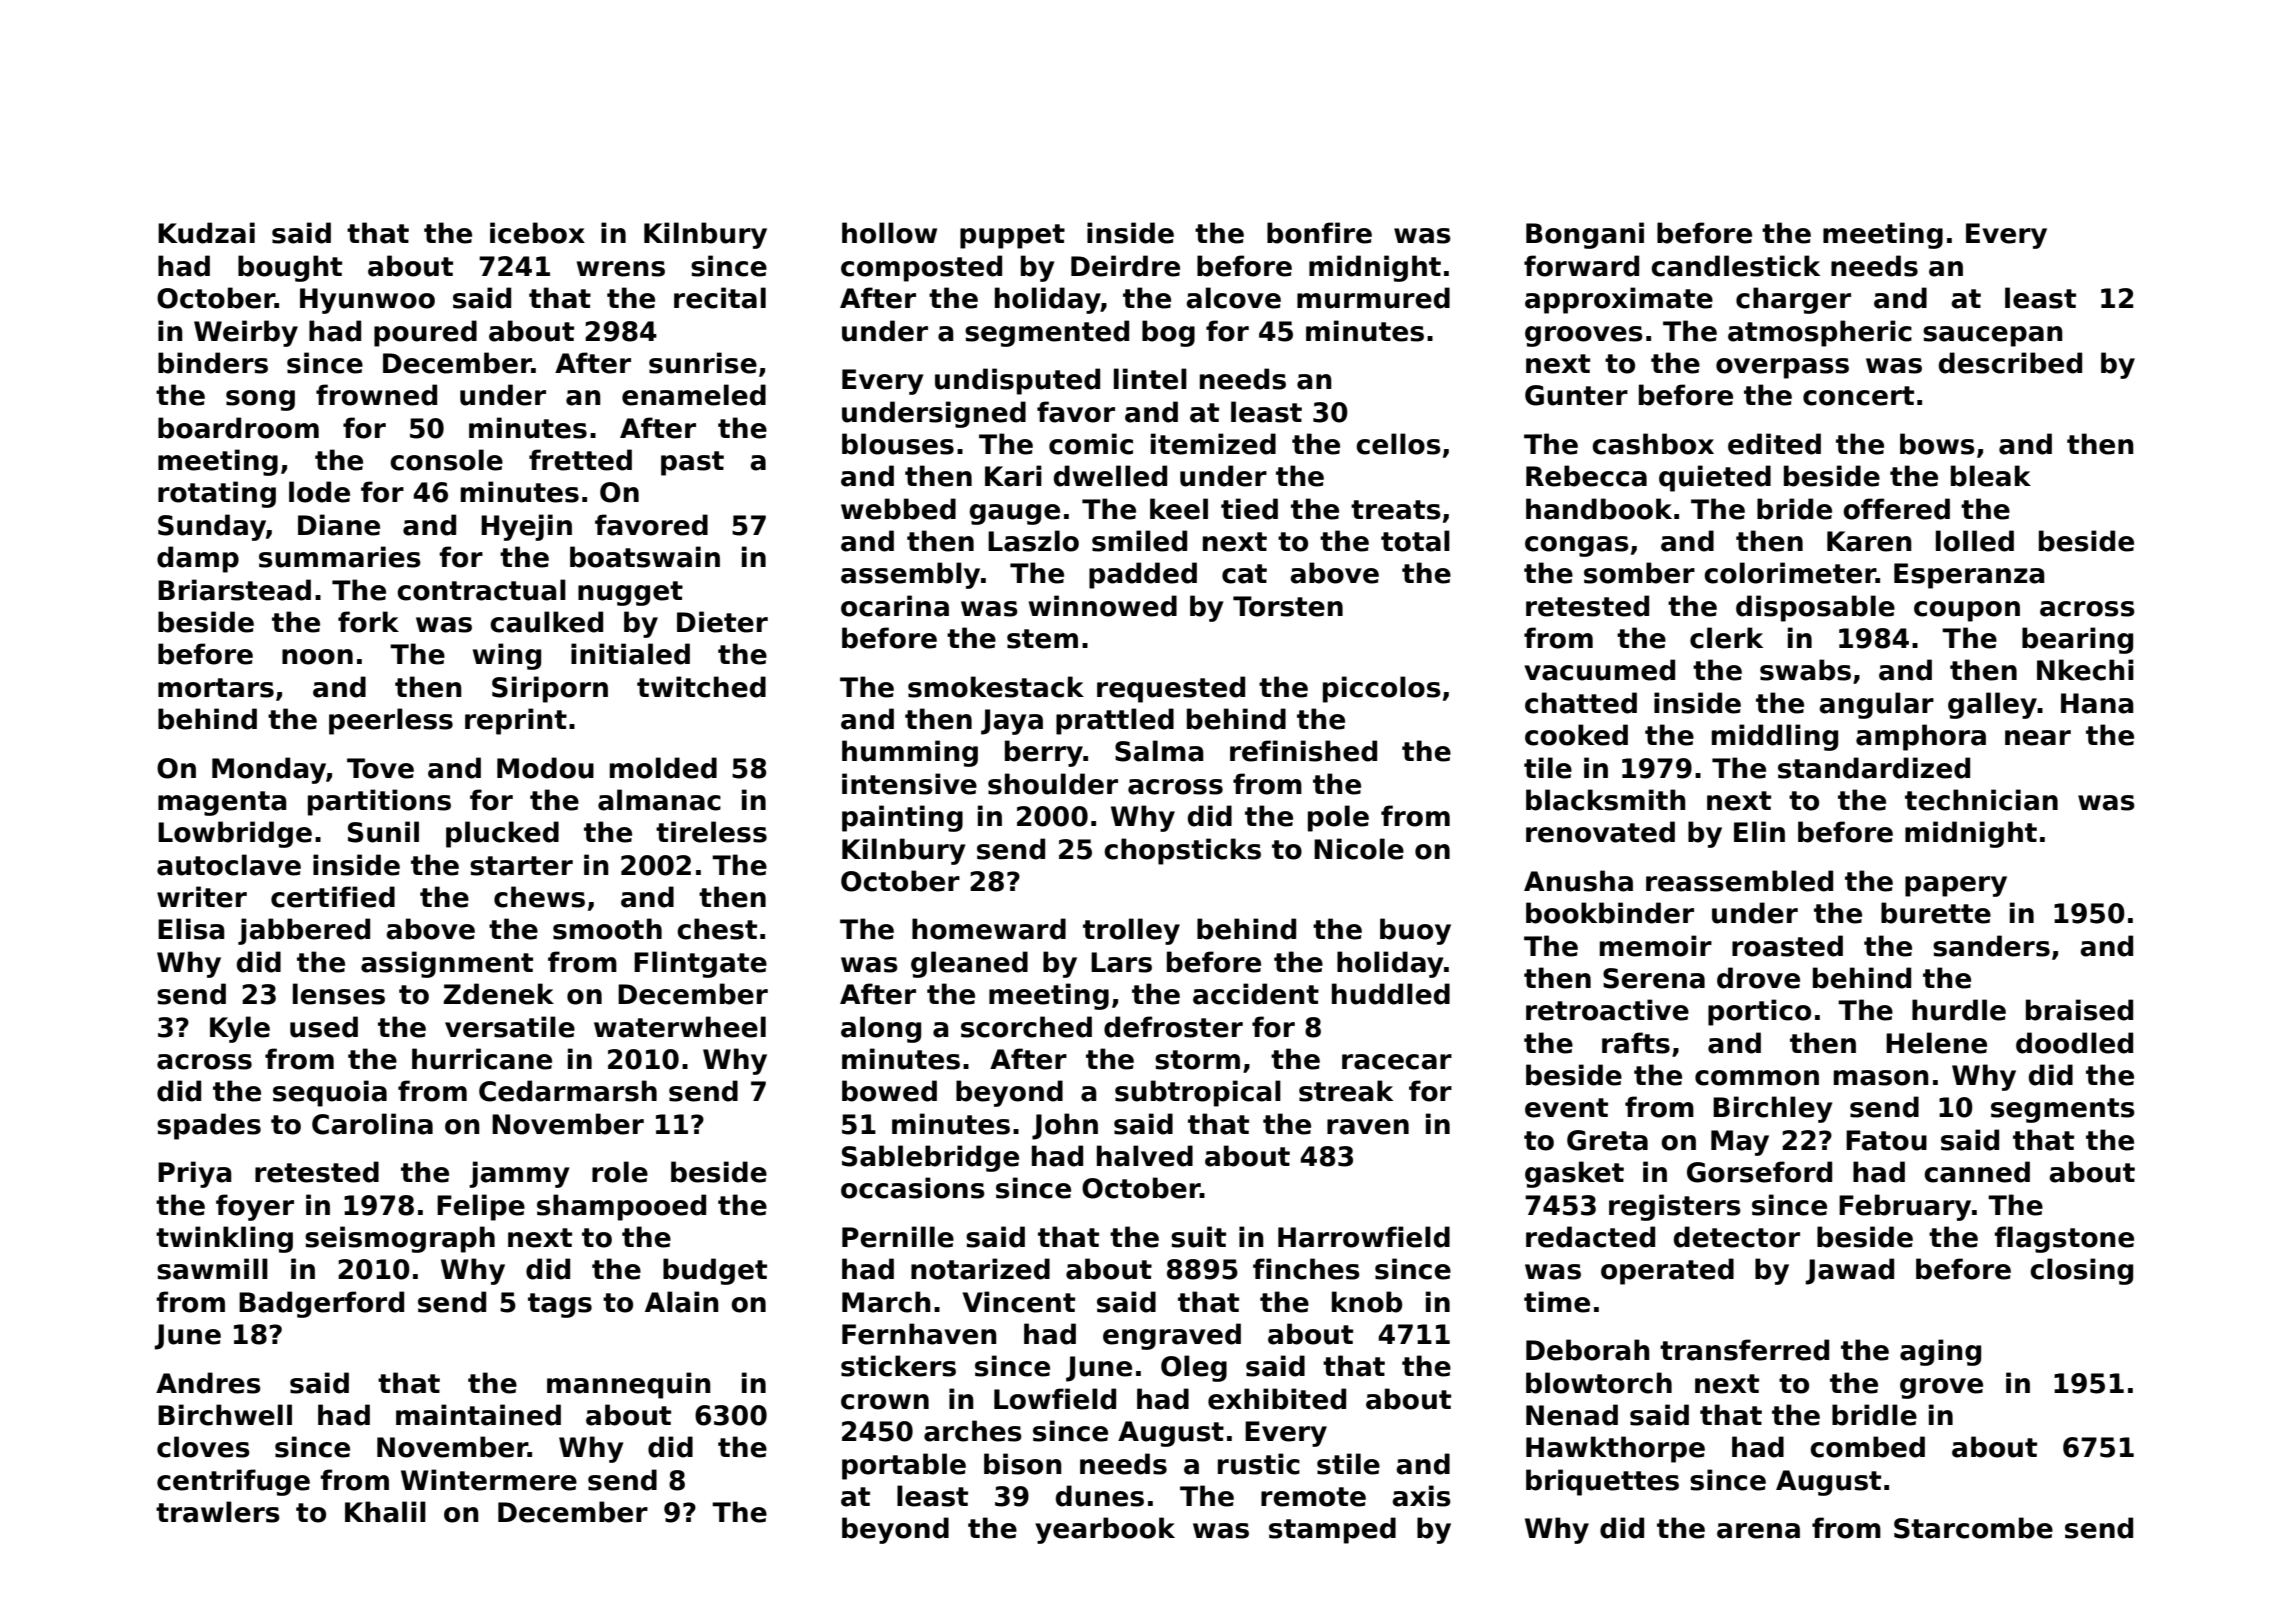 The image size is (2292, 1620). What do you see at coordinates (246, 333) in the image?
I see `Weirby` at bounding box center [246, 333].
